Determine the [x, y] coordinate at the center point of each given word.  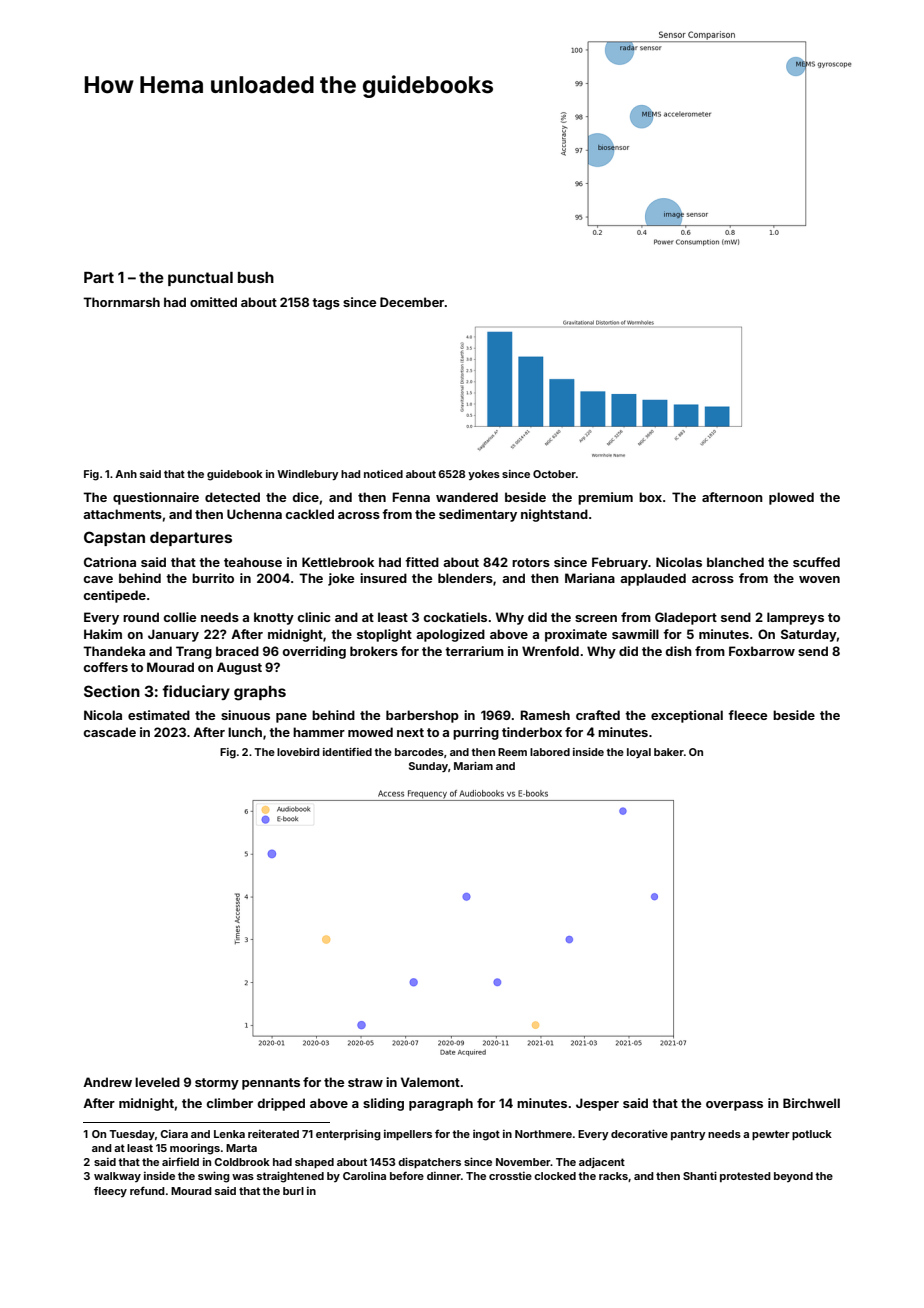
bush [256, 277]
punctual [200, 279]
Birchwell [811, 1103]
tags [326, 304]
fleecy [110, 1191]
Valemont [430, 1082]
